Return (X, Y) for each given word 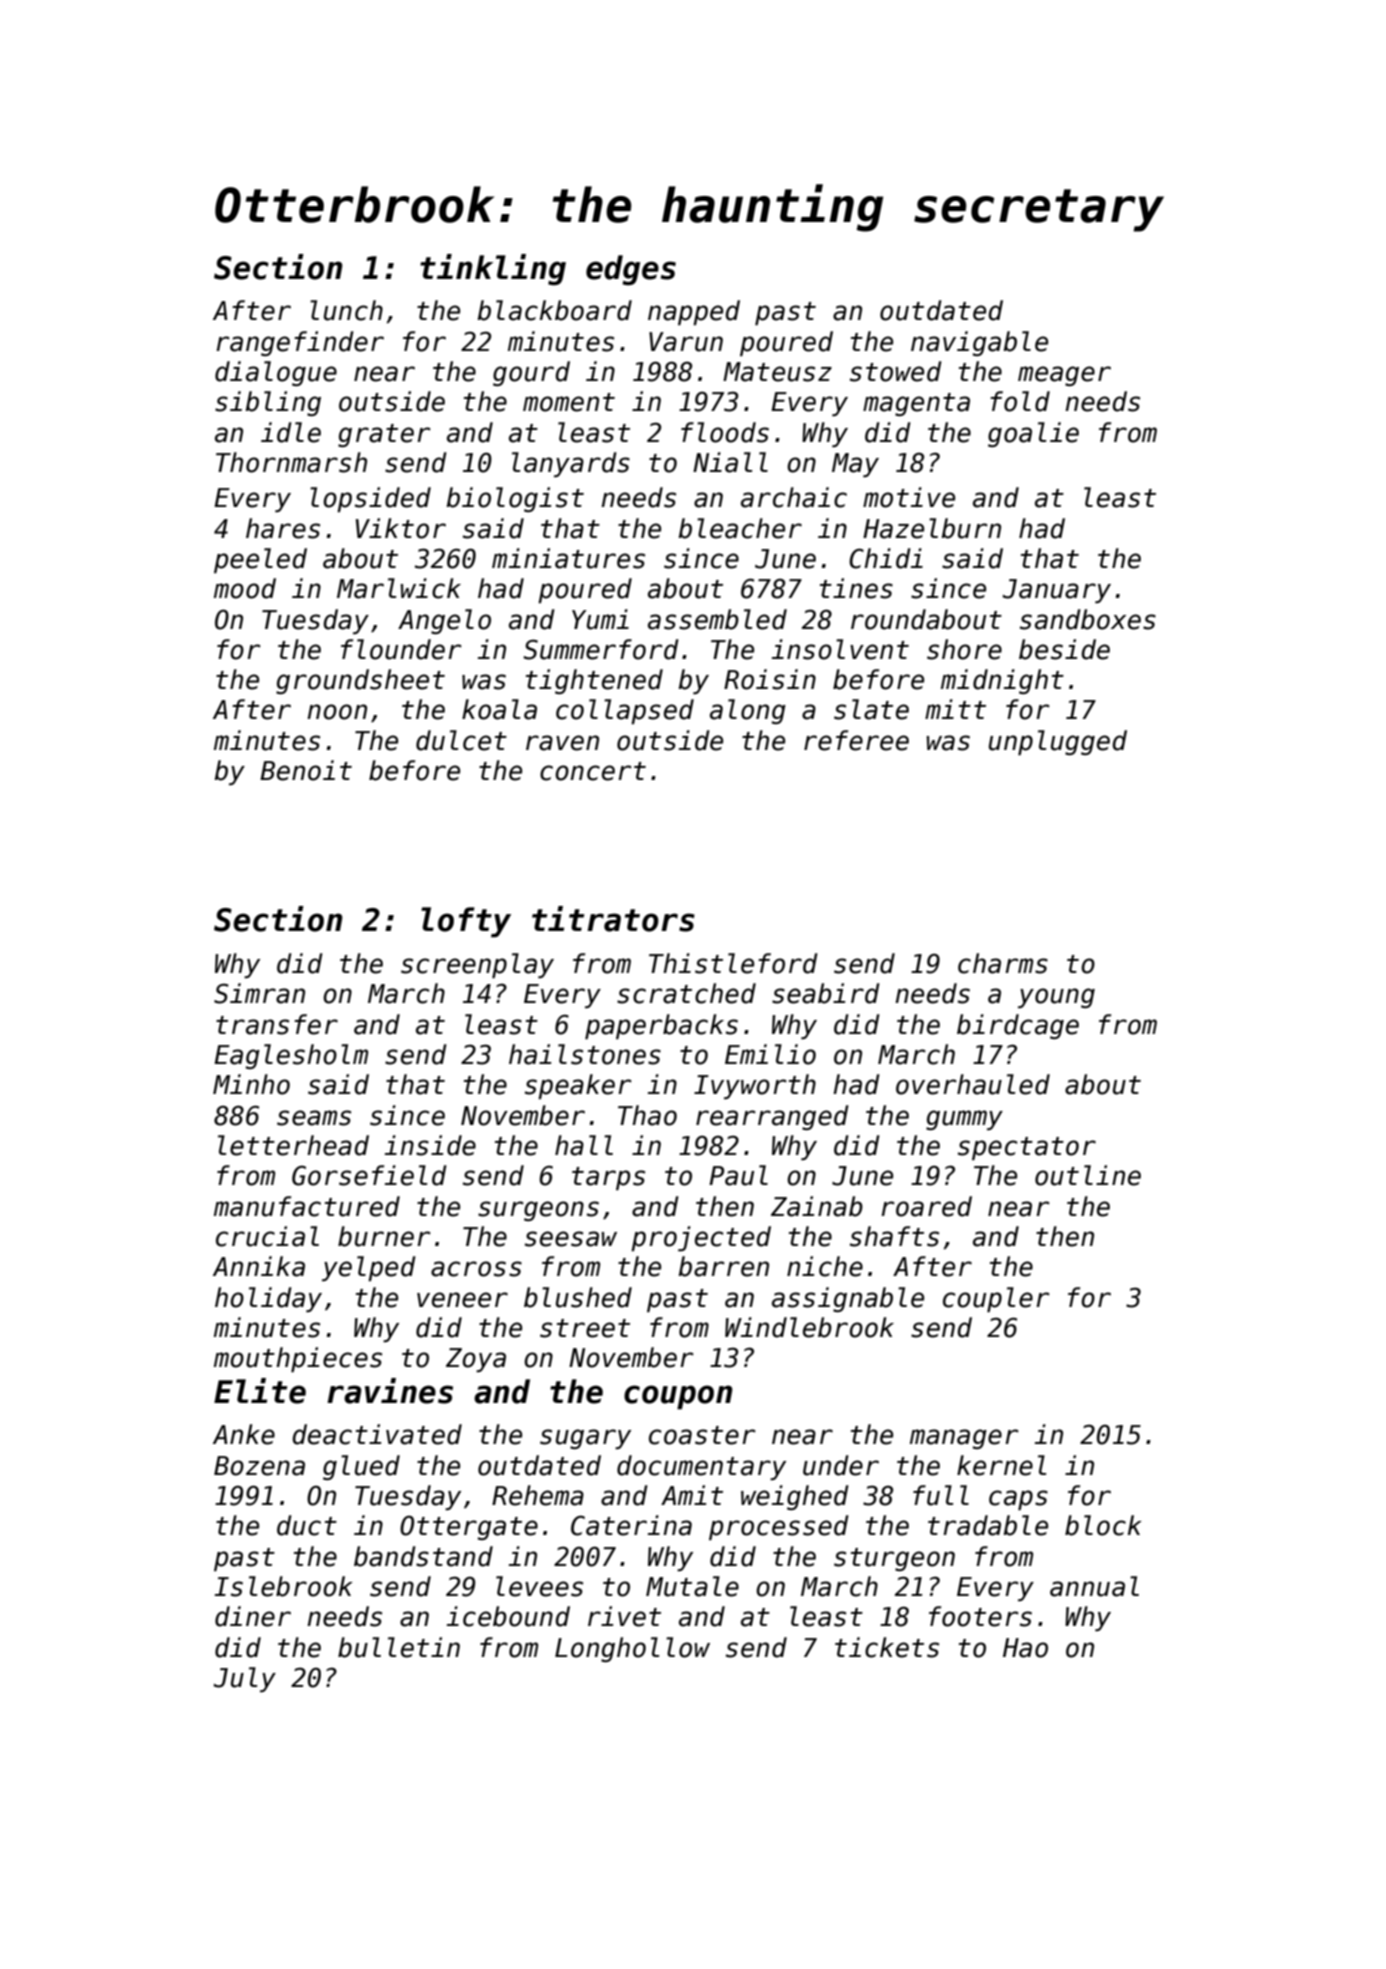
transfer (277, 1024)
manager (964, 1439)
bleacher (740, 528)
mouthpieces (298, 1359)
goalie (1033, 434)
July (244, 1679)
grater (384, 435)
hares (283, 528)
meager (1064, 376)
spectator (1027, 1148)
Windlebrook (809, 1327)
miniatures (568, 558)
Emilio (770, 1054)
